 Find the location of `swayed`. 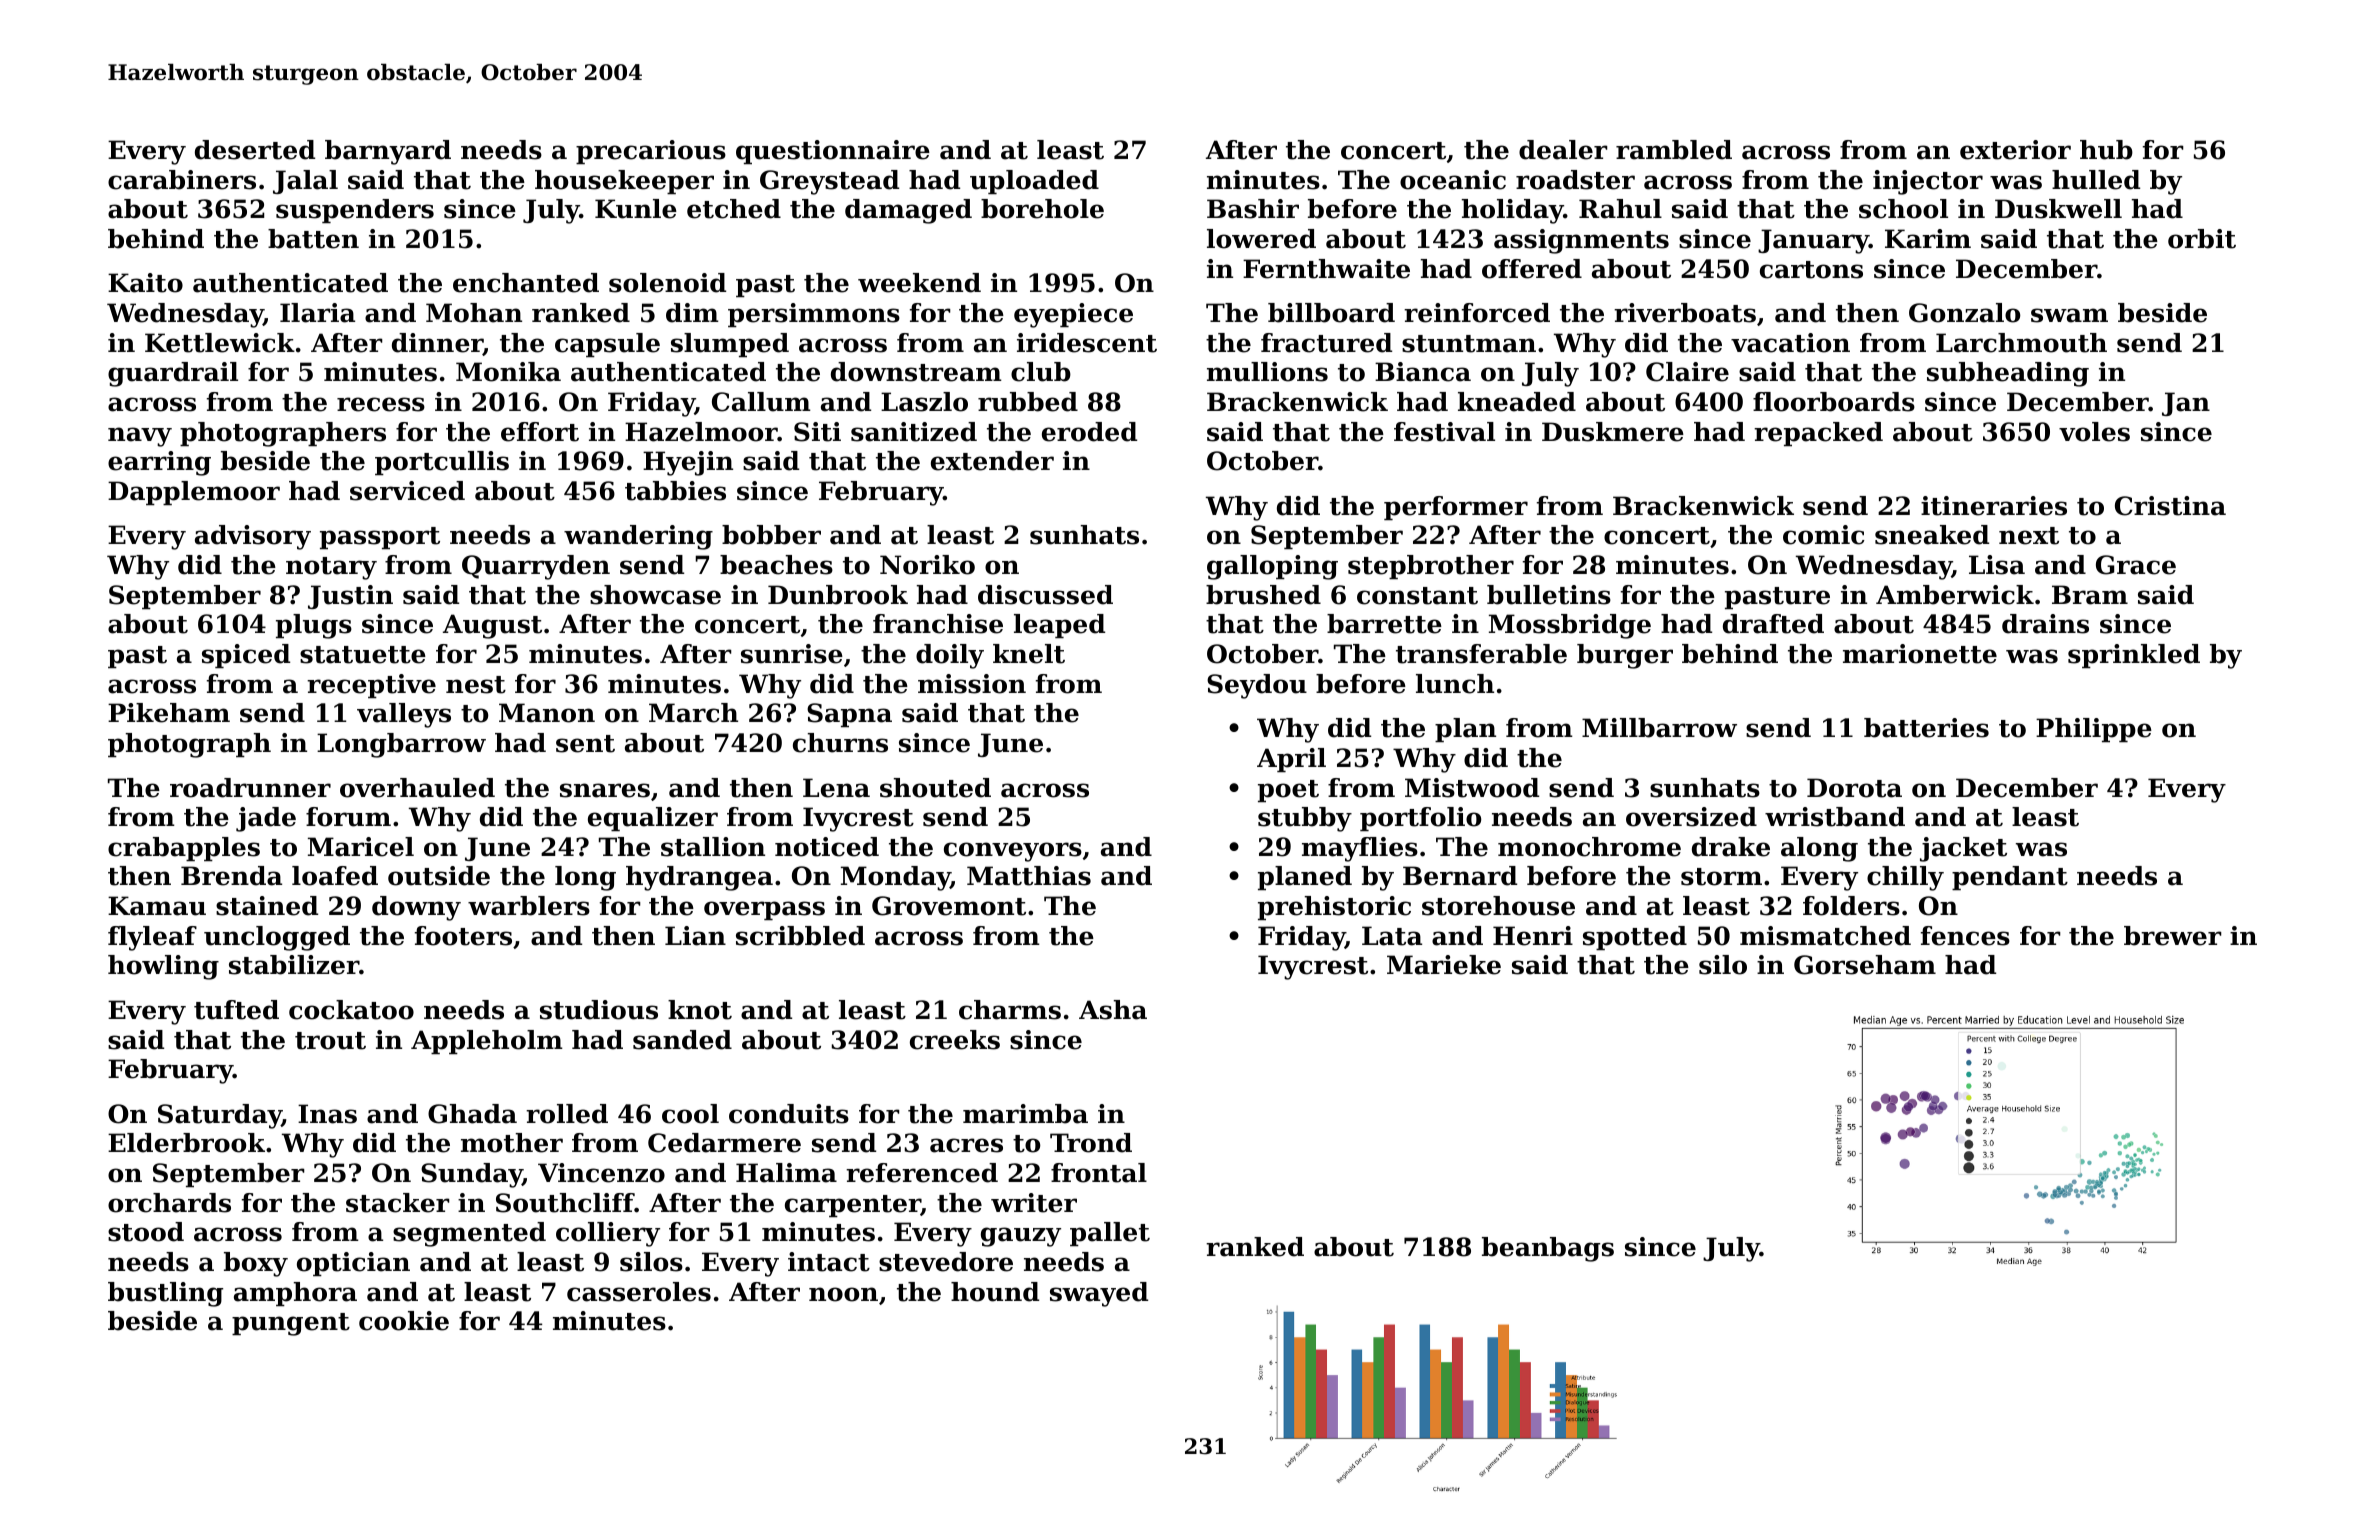

swayed is located at coordinates (1099, 1294).
